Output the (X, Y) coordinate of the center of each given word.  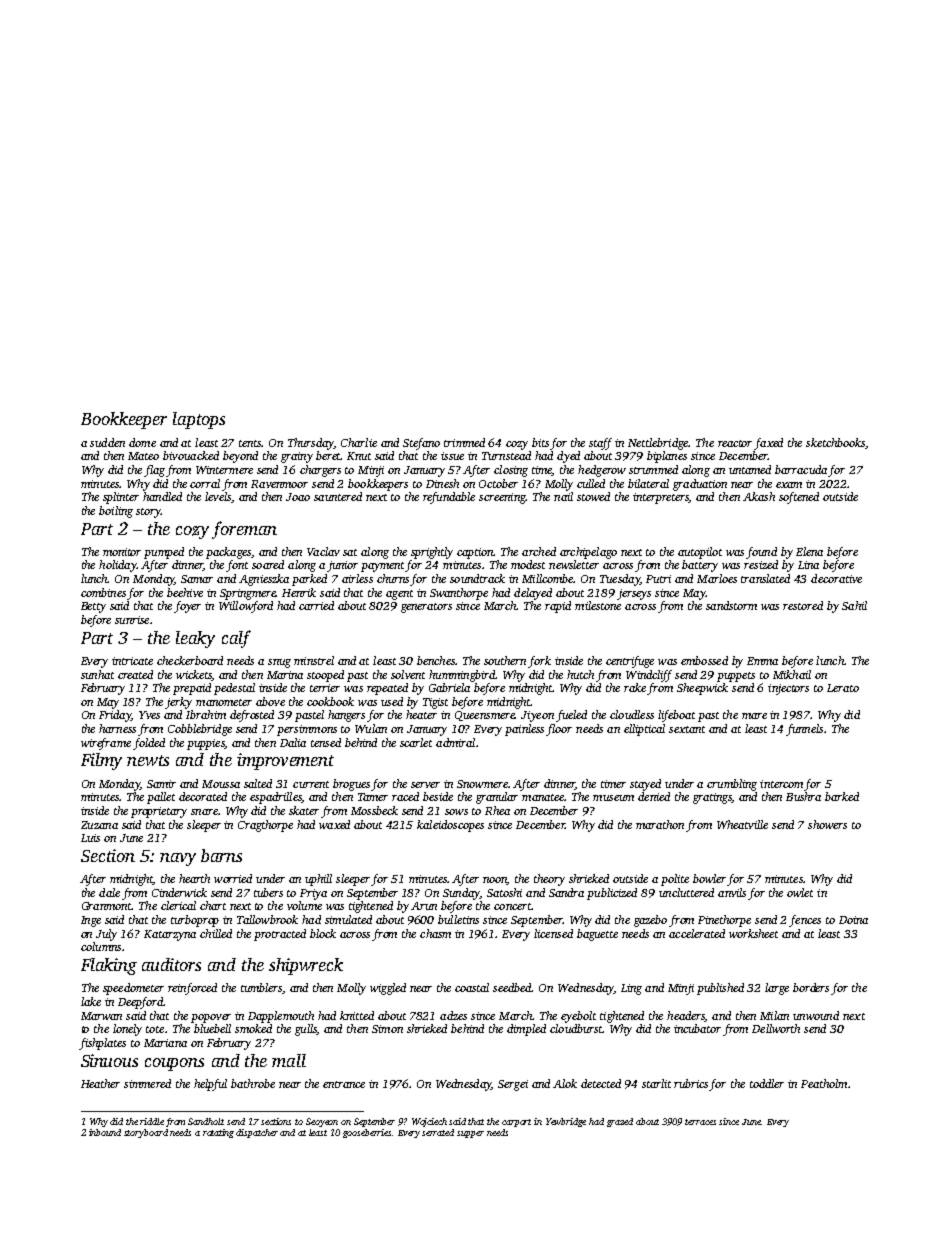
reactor (735, 443)
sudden (107, 442)
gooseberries (367, 1133)
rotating (218, 1133)
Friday (115, 716)
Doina (853, 920)
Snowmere (482, 784)
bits (540, 442)
